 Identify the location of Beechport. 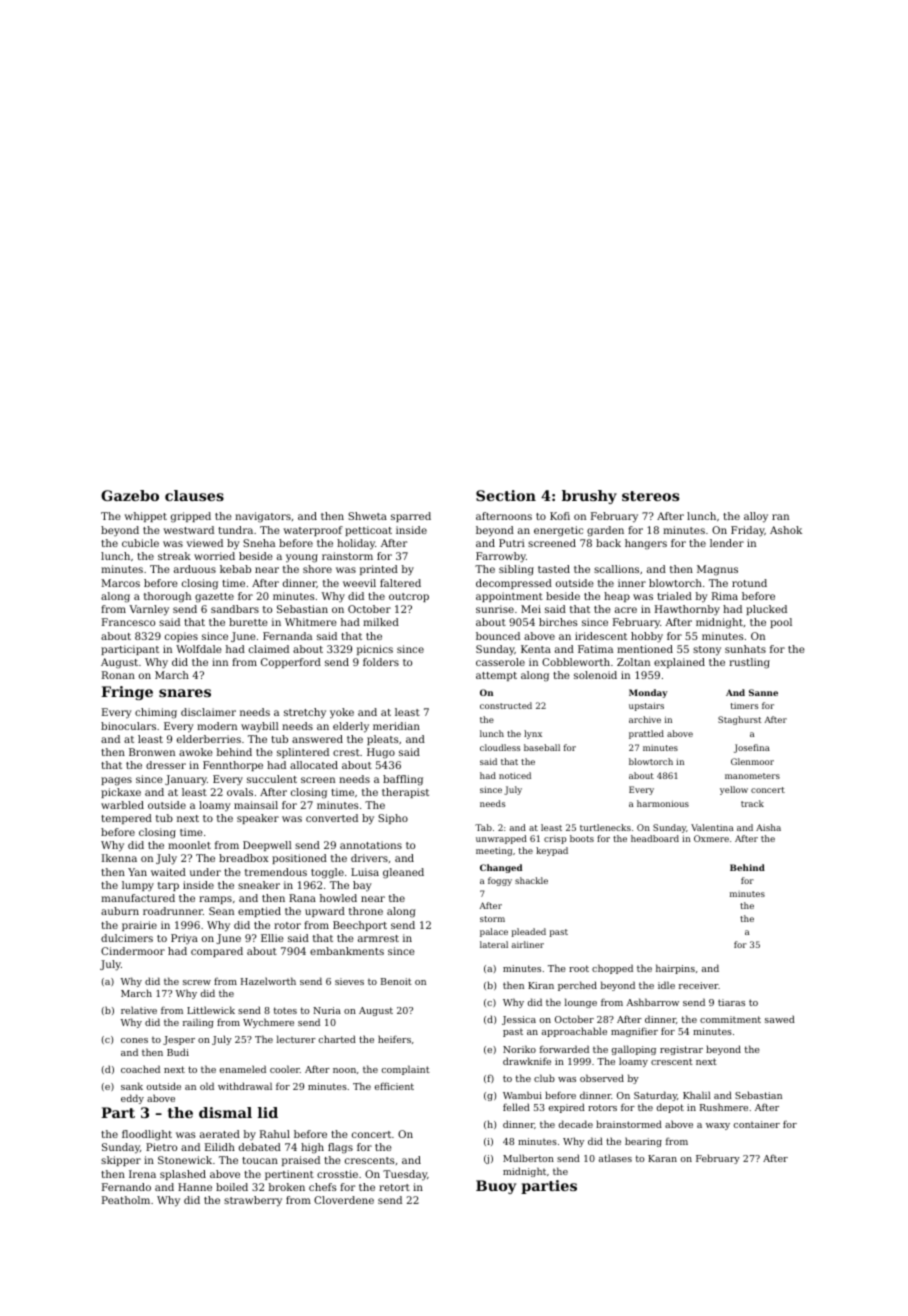
(360, 926).
